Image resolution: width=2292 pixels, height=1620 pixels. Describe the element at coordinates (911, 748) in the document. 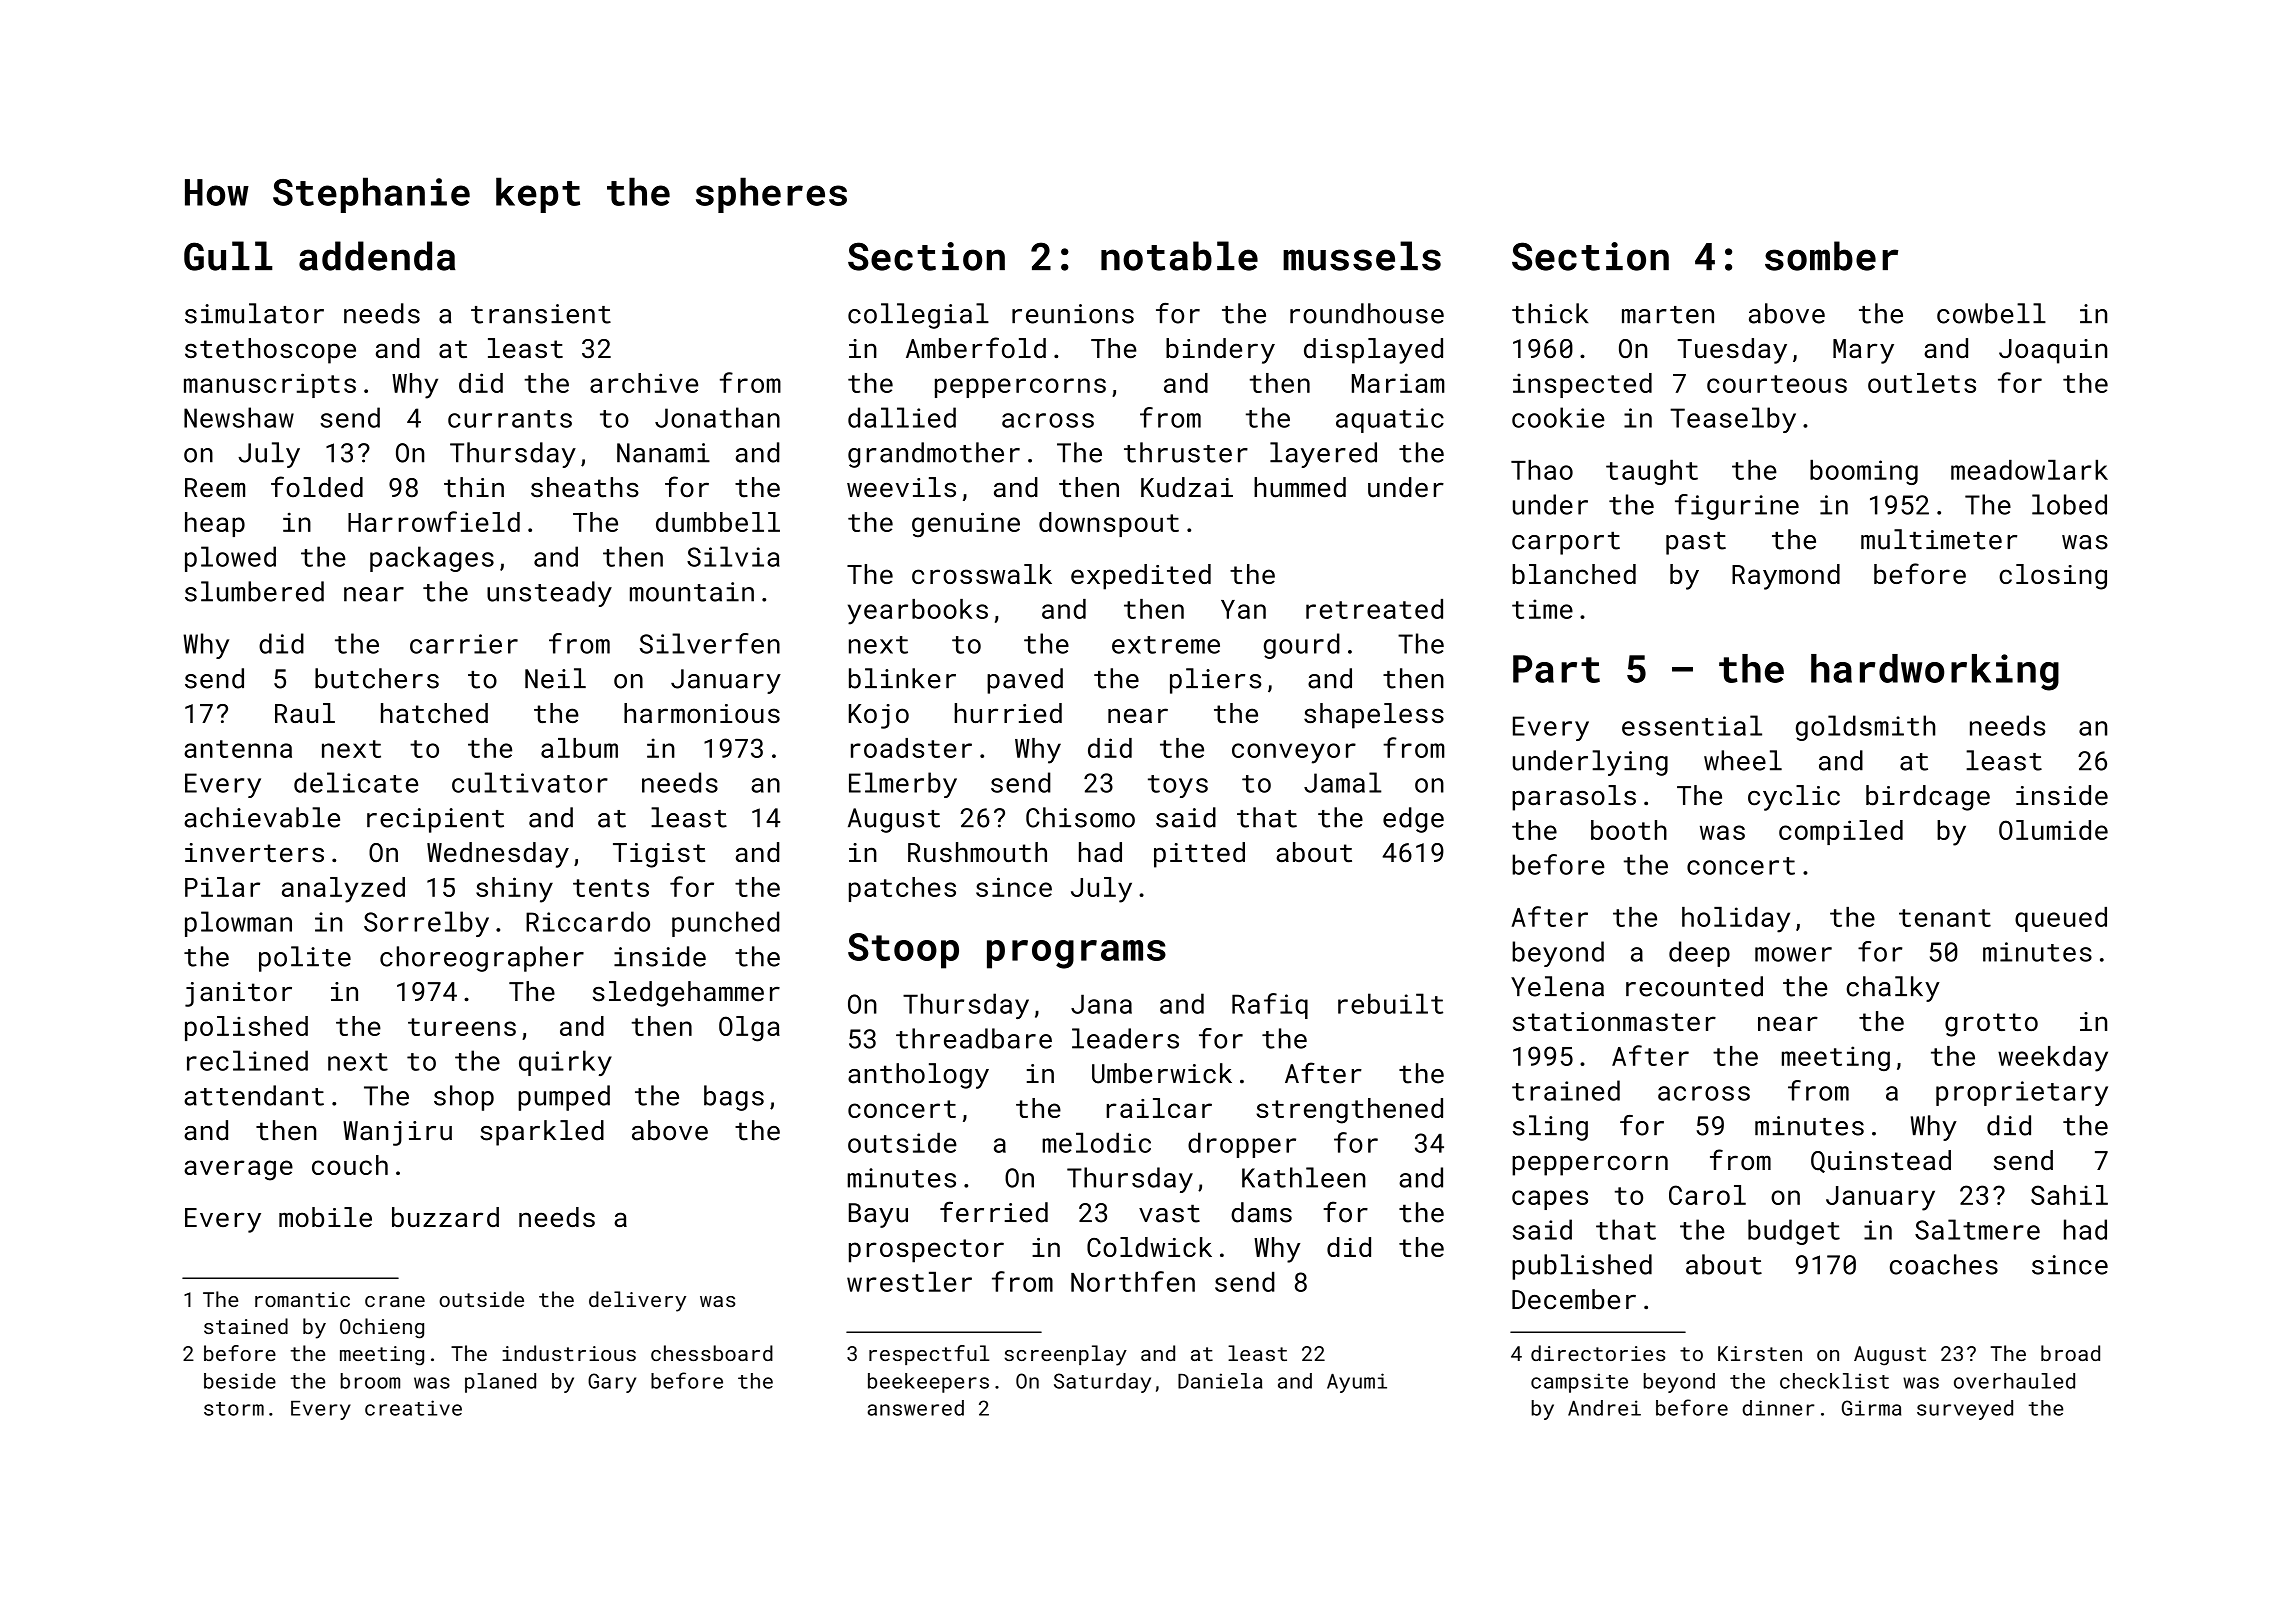

I see `roadster` at that location.
